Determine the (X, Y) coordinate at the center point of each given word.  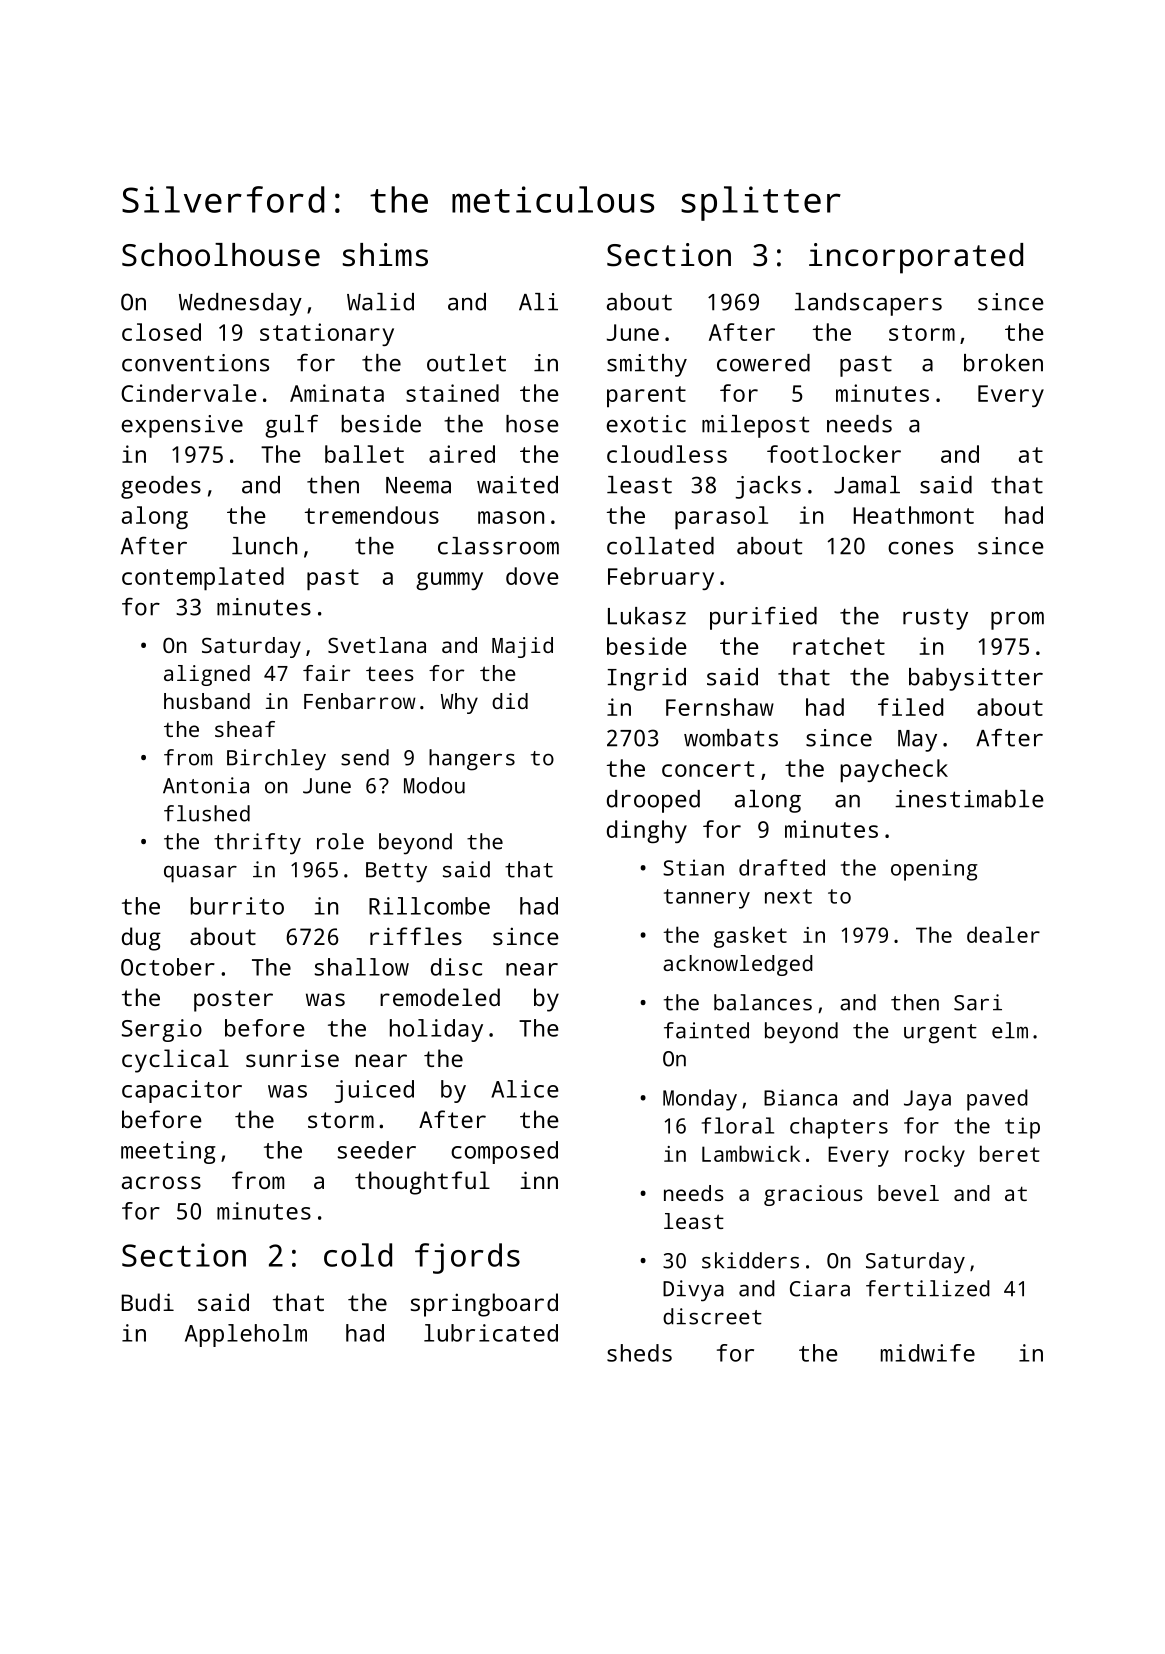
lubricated (491, 1333)
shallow (362, 967)
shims (385, 255)
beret (1010, 1153)
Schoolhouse (221, 255)
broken (1003, 363)
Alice (525, 1089)
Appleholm (246, 1335)
